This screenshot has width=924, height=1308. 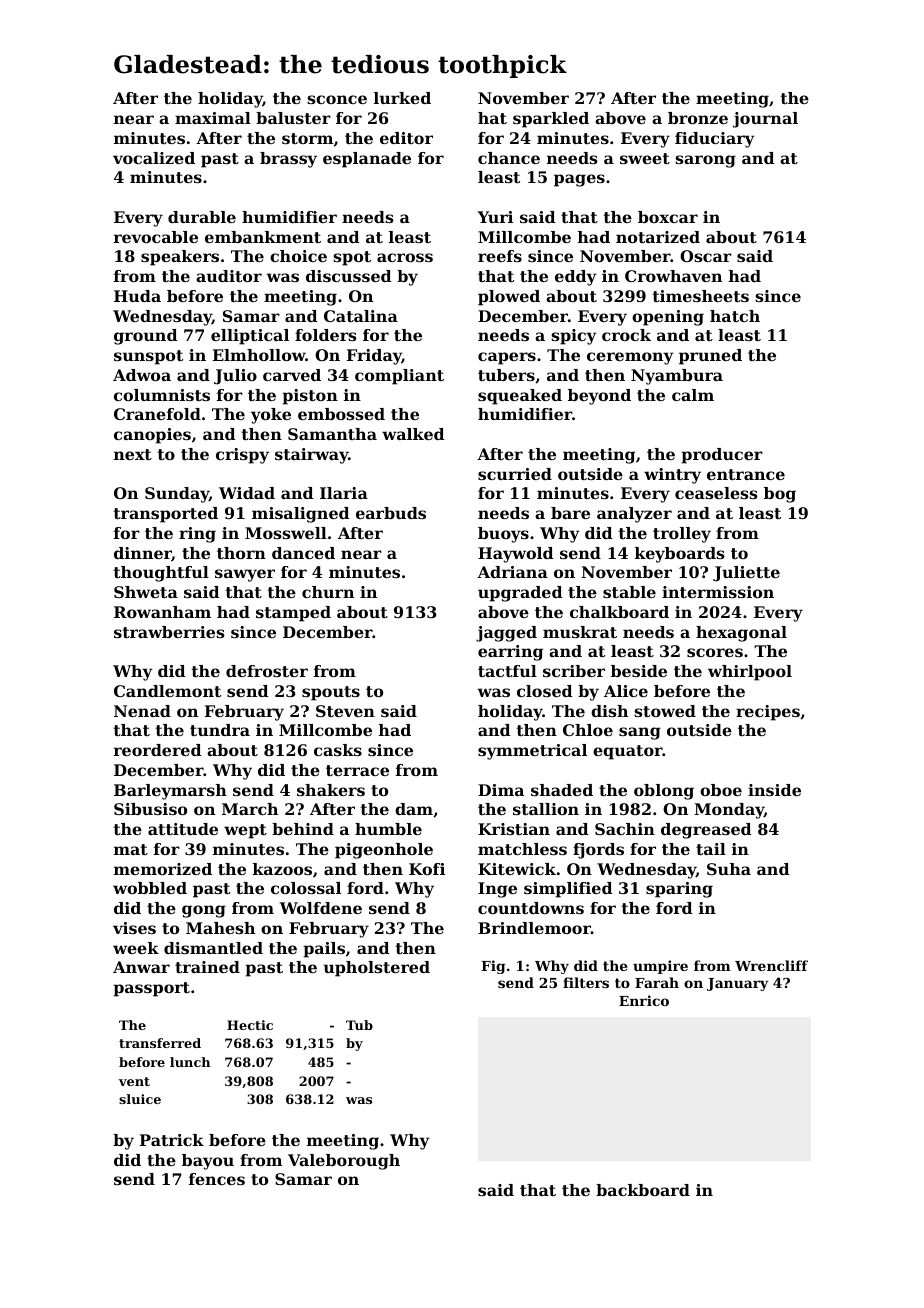 I want to click on whirlpool, so click(x=750, y=673).
